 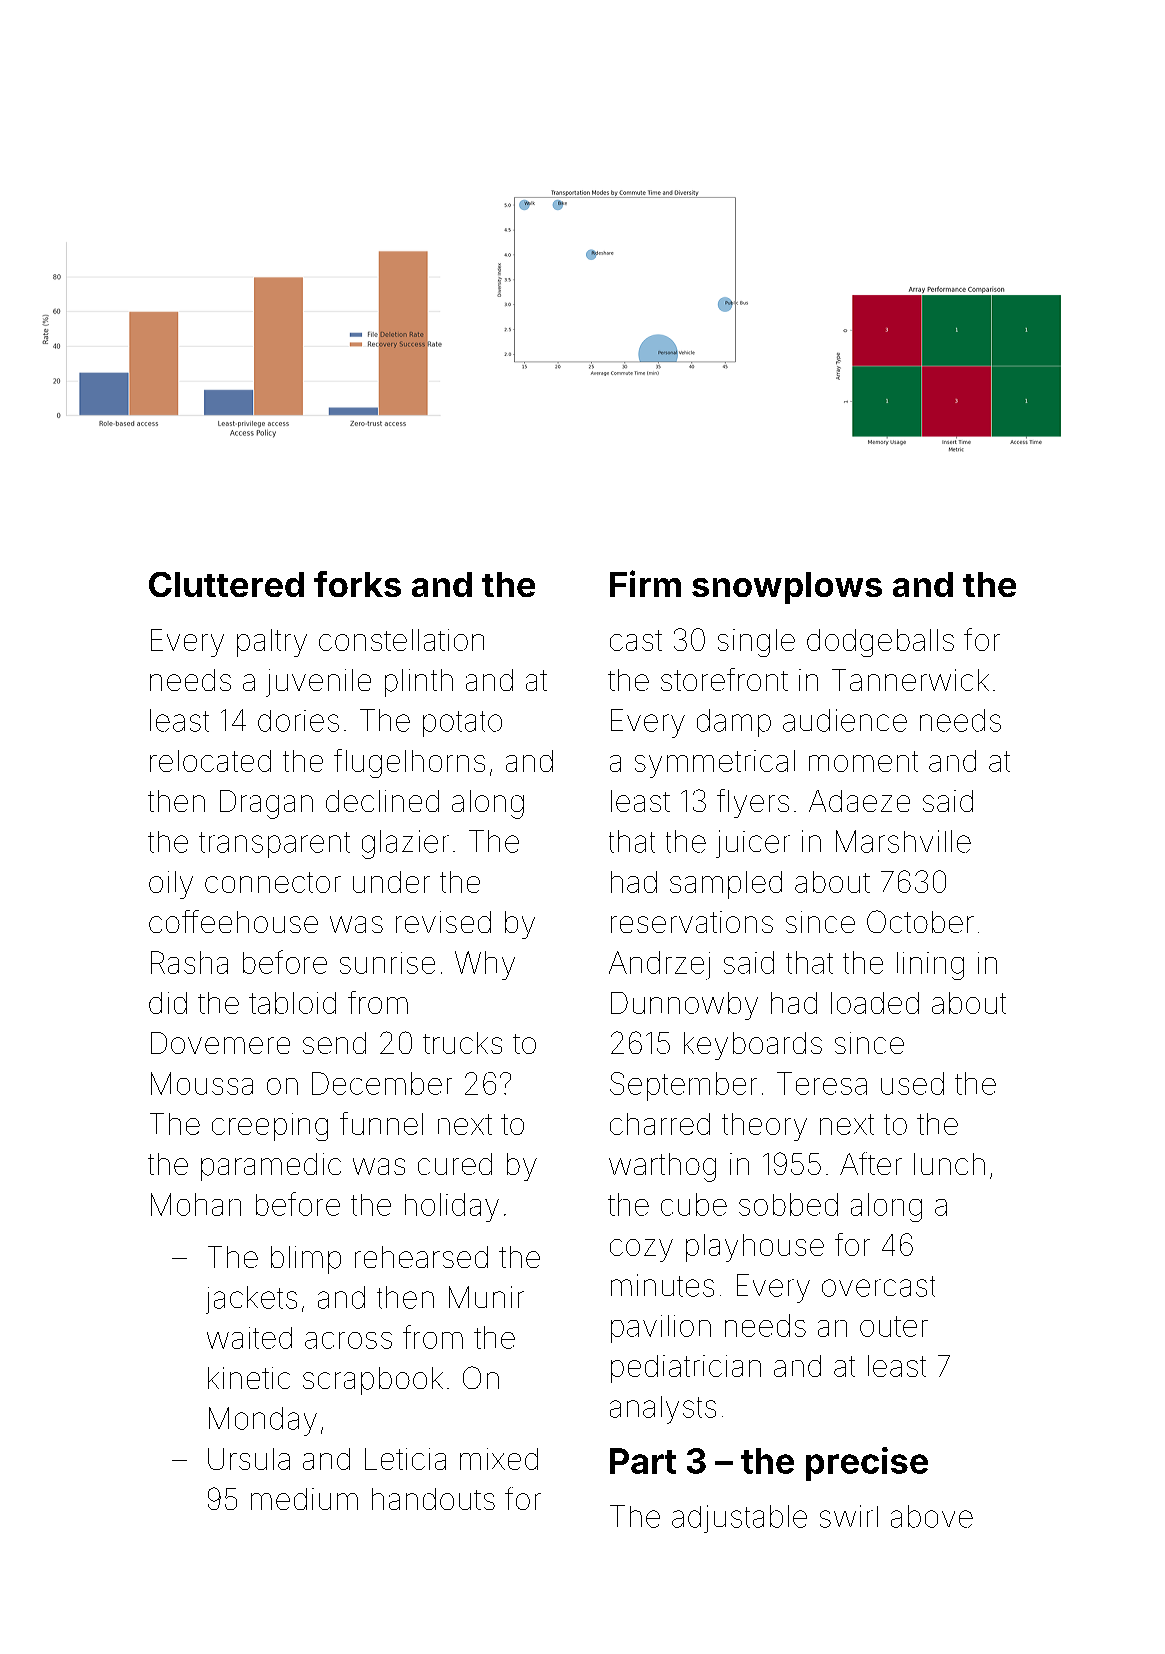 I want to click on Firm, so click(x=645, y=583).
